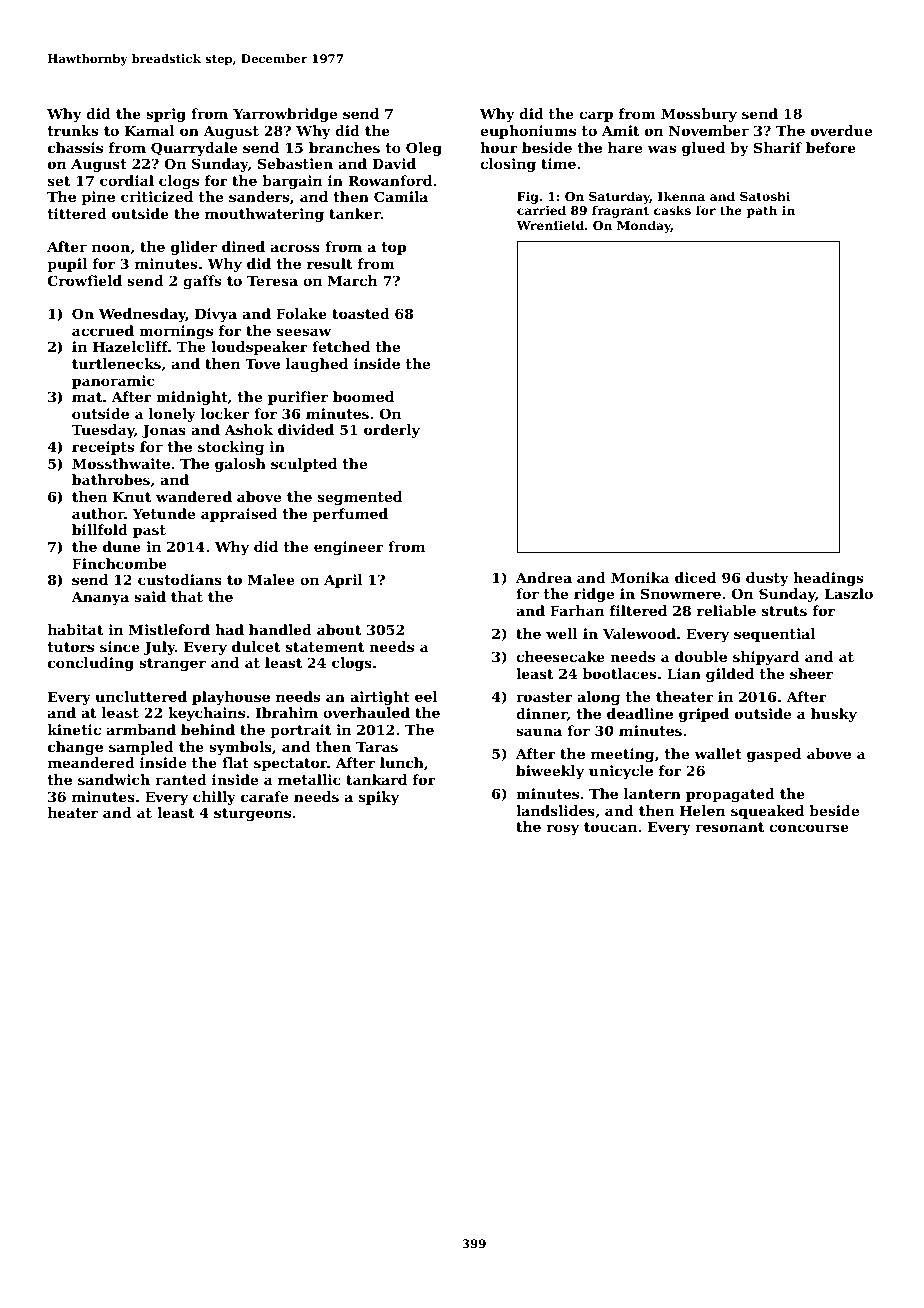  I want to click on lantern, so click(652, 793).
